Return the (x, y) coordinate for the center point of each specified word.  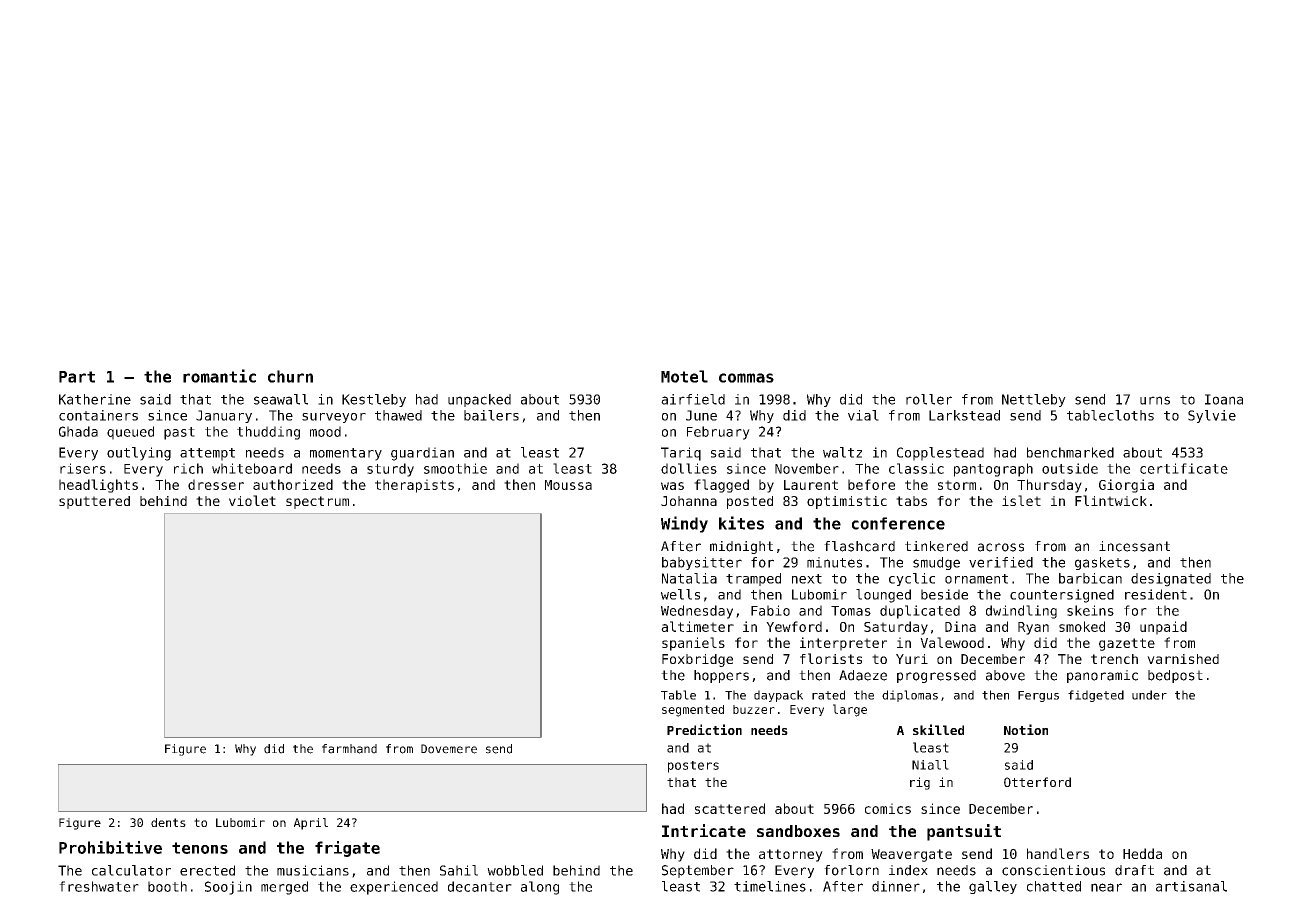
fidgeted (1096, 696)
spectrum (317, 502)
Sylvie (1212, 416)
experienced (394, 888)
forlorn (851, 870)
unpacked (479, 400)
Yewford (794, 626)
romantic (219, 376)
